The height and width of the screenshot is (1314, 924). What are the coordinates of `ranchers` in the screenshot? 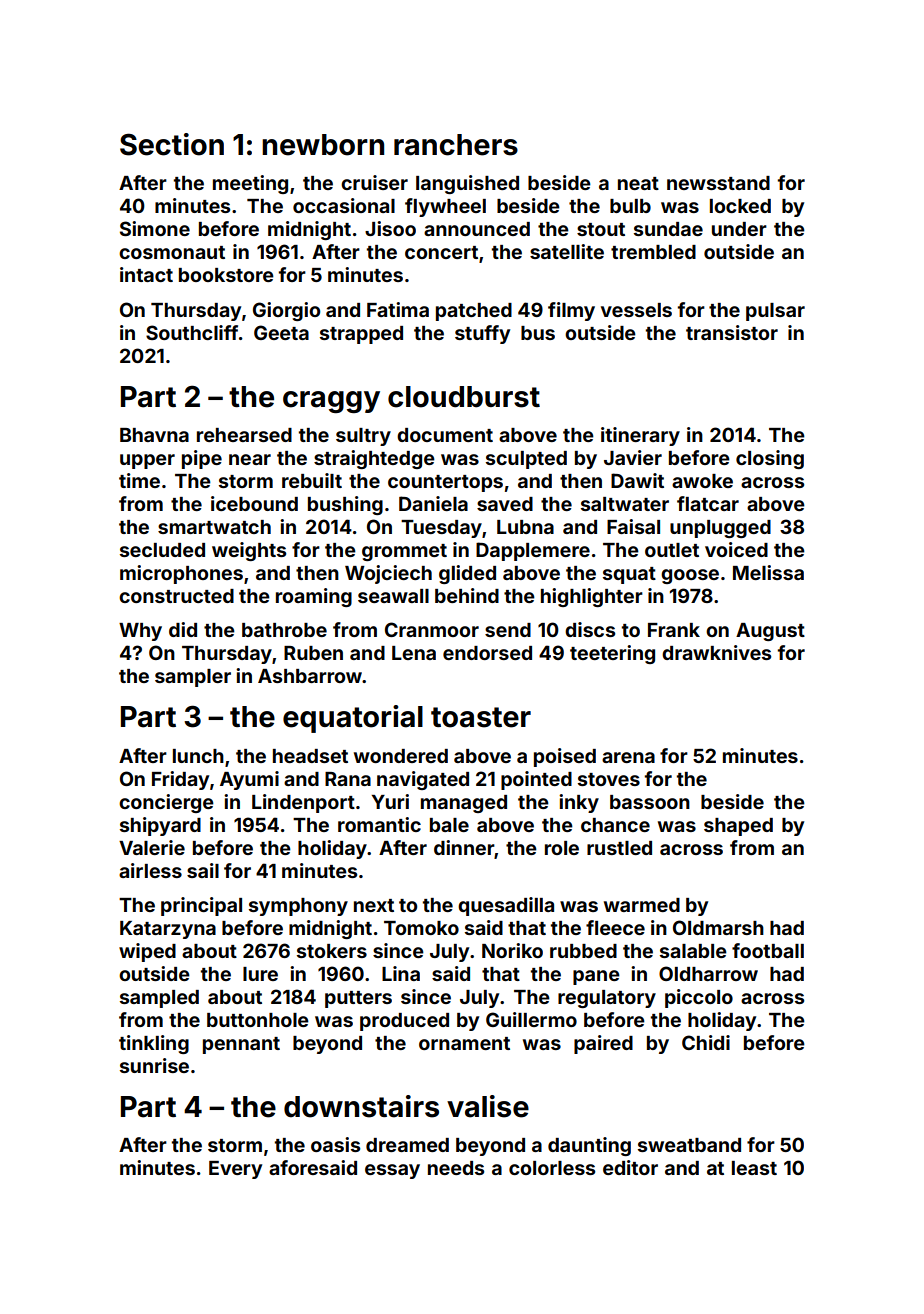 It's located at (456, 145).
